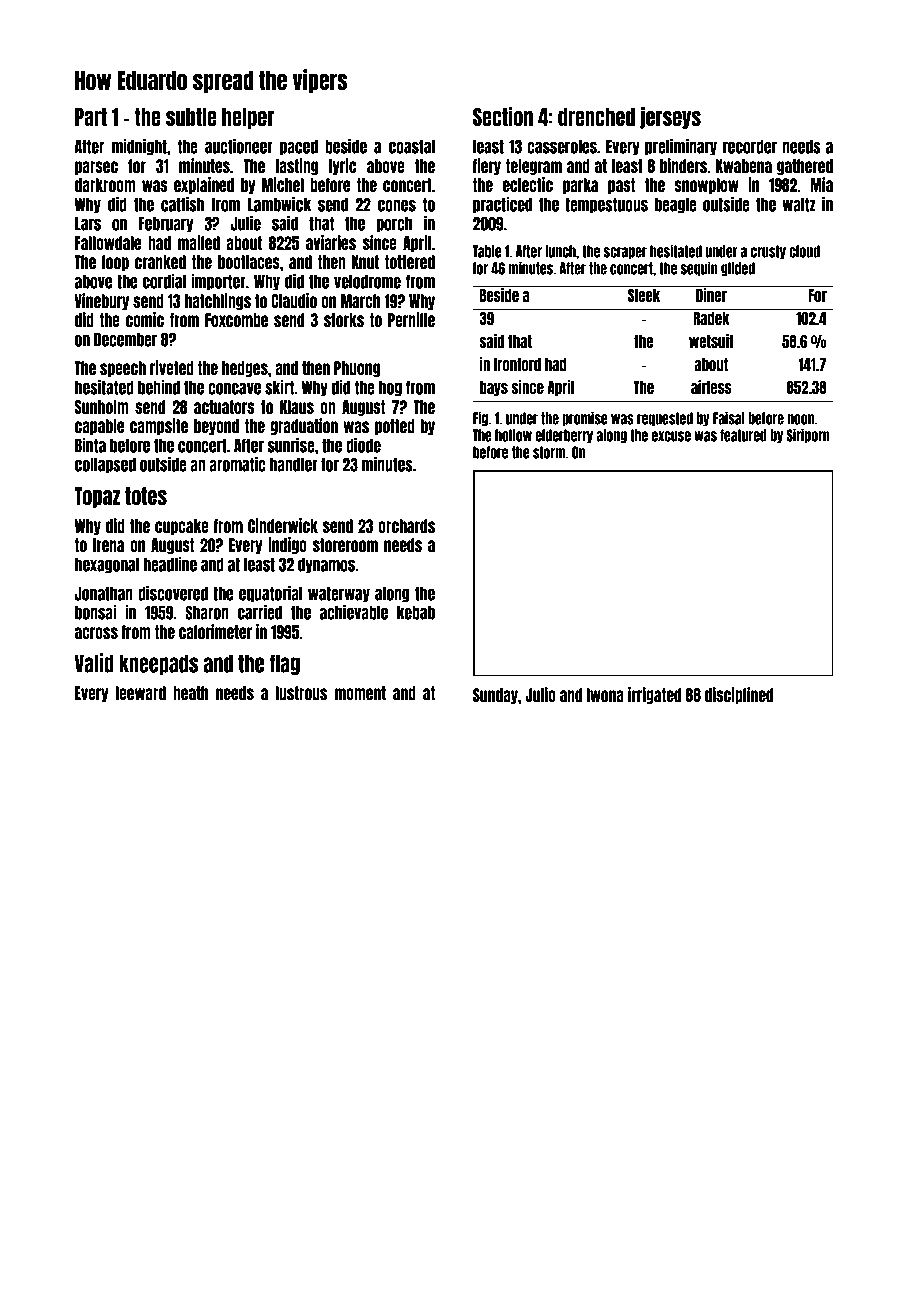 Image resolution: width=908 pixels, height=1316 pixels. Describe the element at coordinates (606, 206) in the screenshot. I see `tempestuous` at that location.
